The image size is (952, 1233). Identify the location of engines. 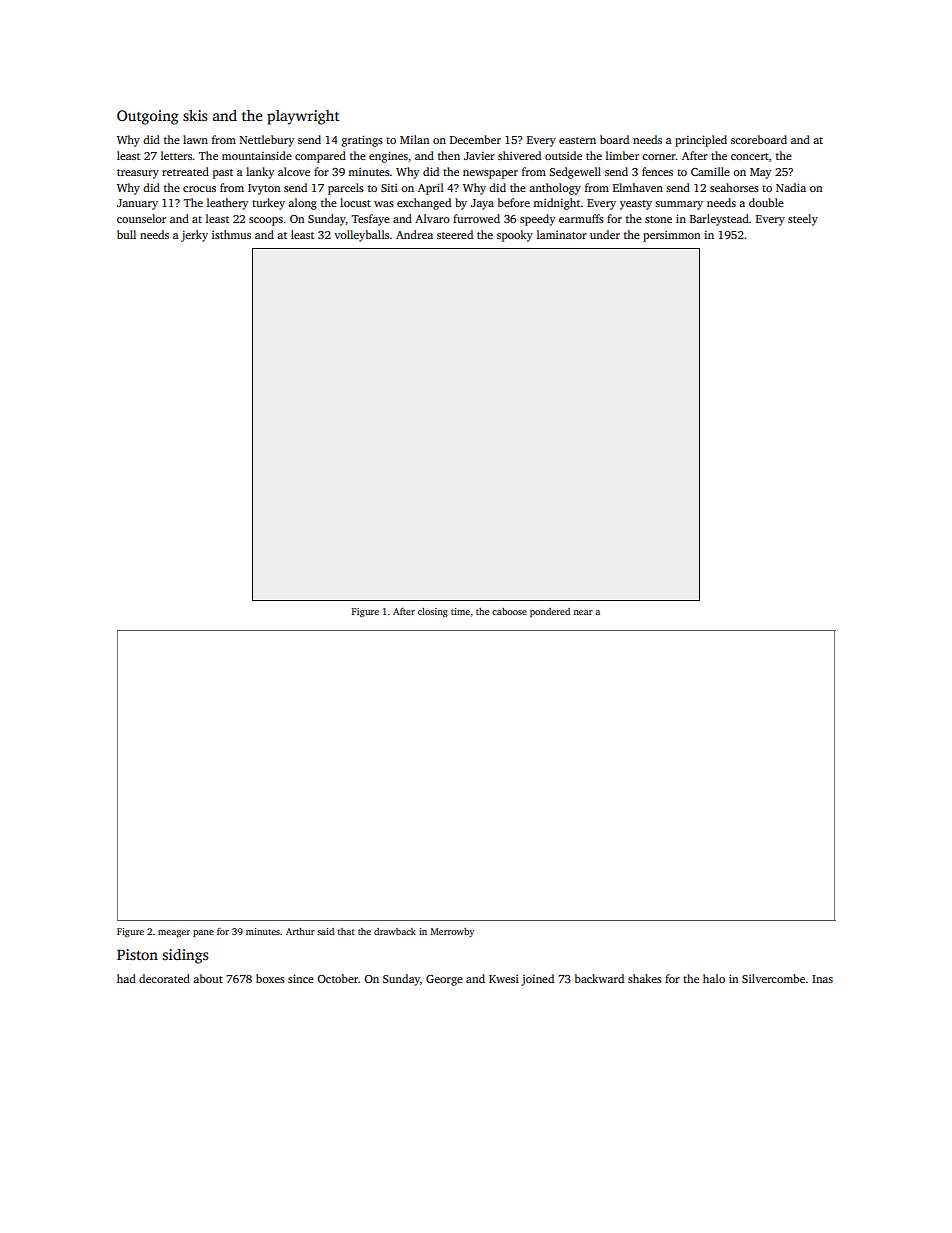
(388, 157).
